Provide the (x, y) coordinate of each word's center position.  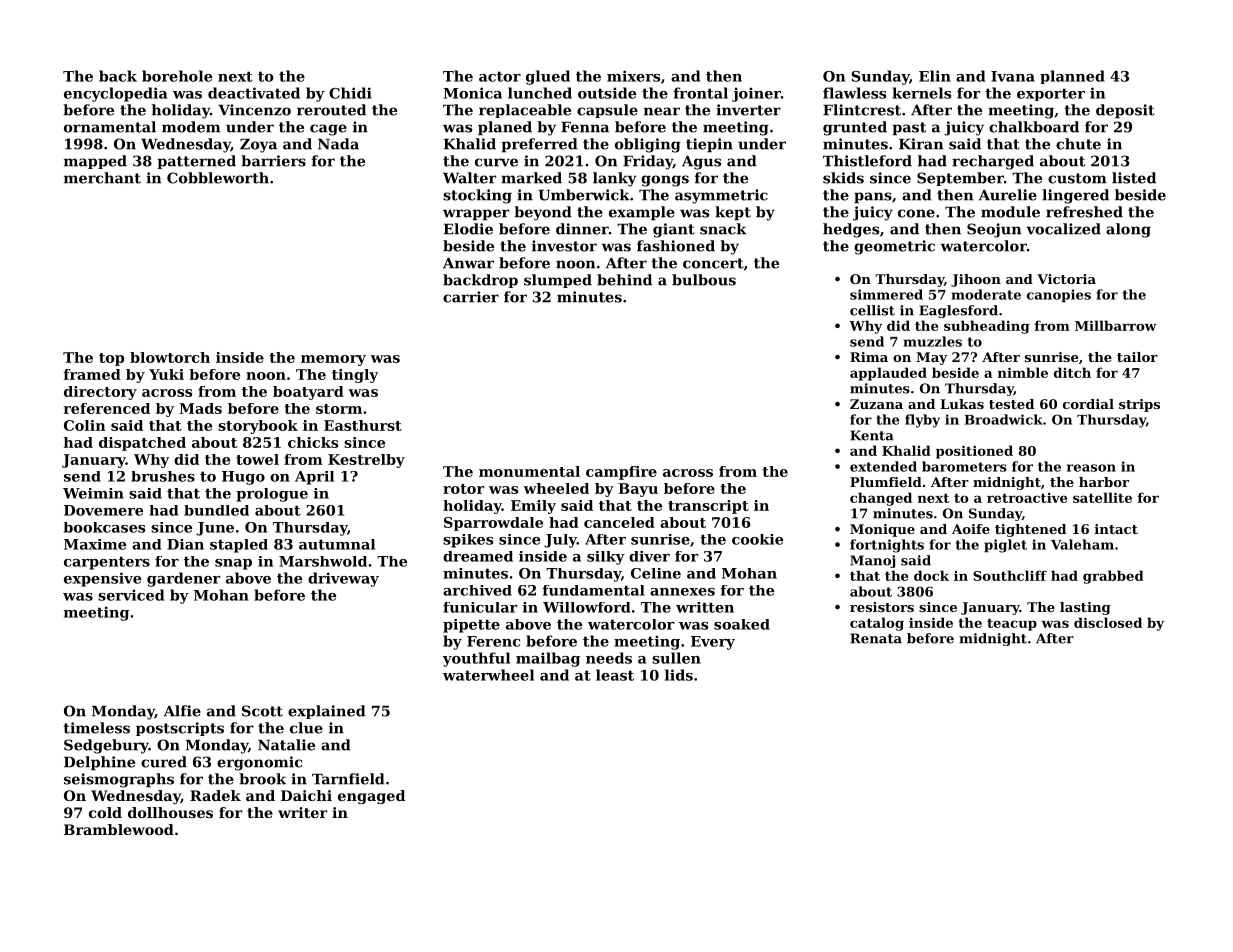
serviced (131, 595)
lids (679, 675)
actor (500, 76)
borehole (177, 76)
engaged (371, 797)
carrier (471, 297)
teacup (1012, 624)
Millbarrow (1116, 325)
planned (1072, 77)
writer (302, 812)
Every (713, 643)
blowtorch (170, 357)
